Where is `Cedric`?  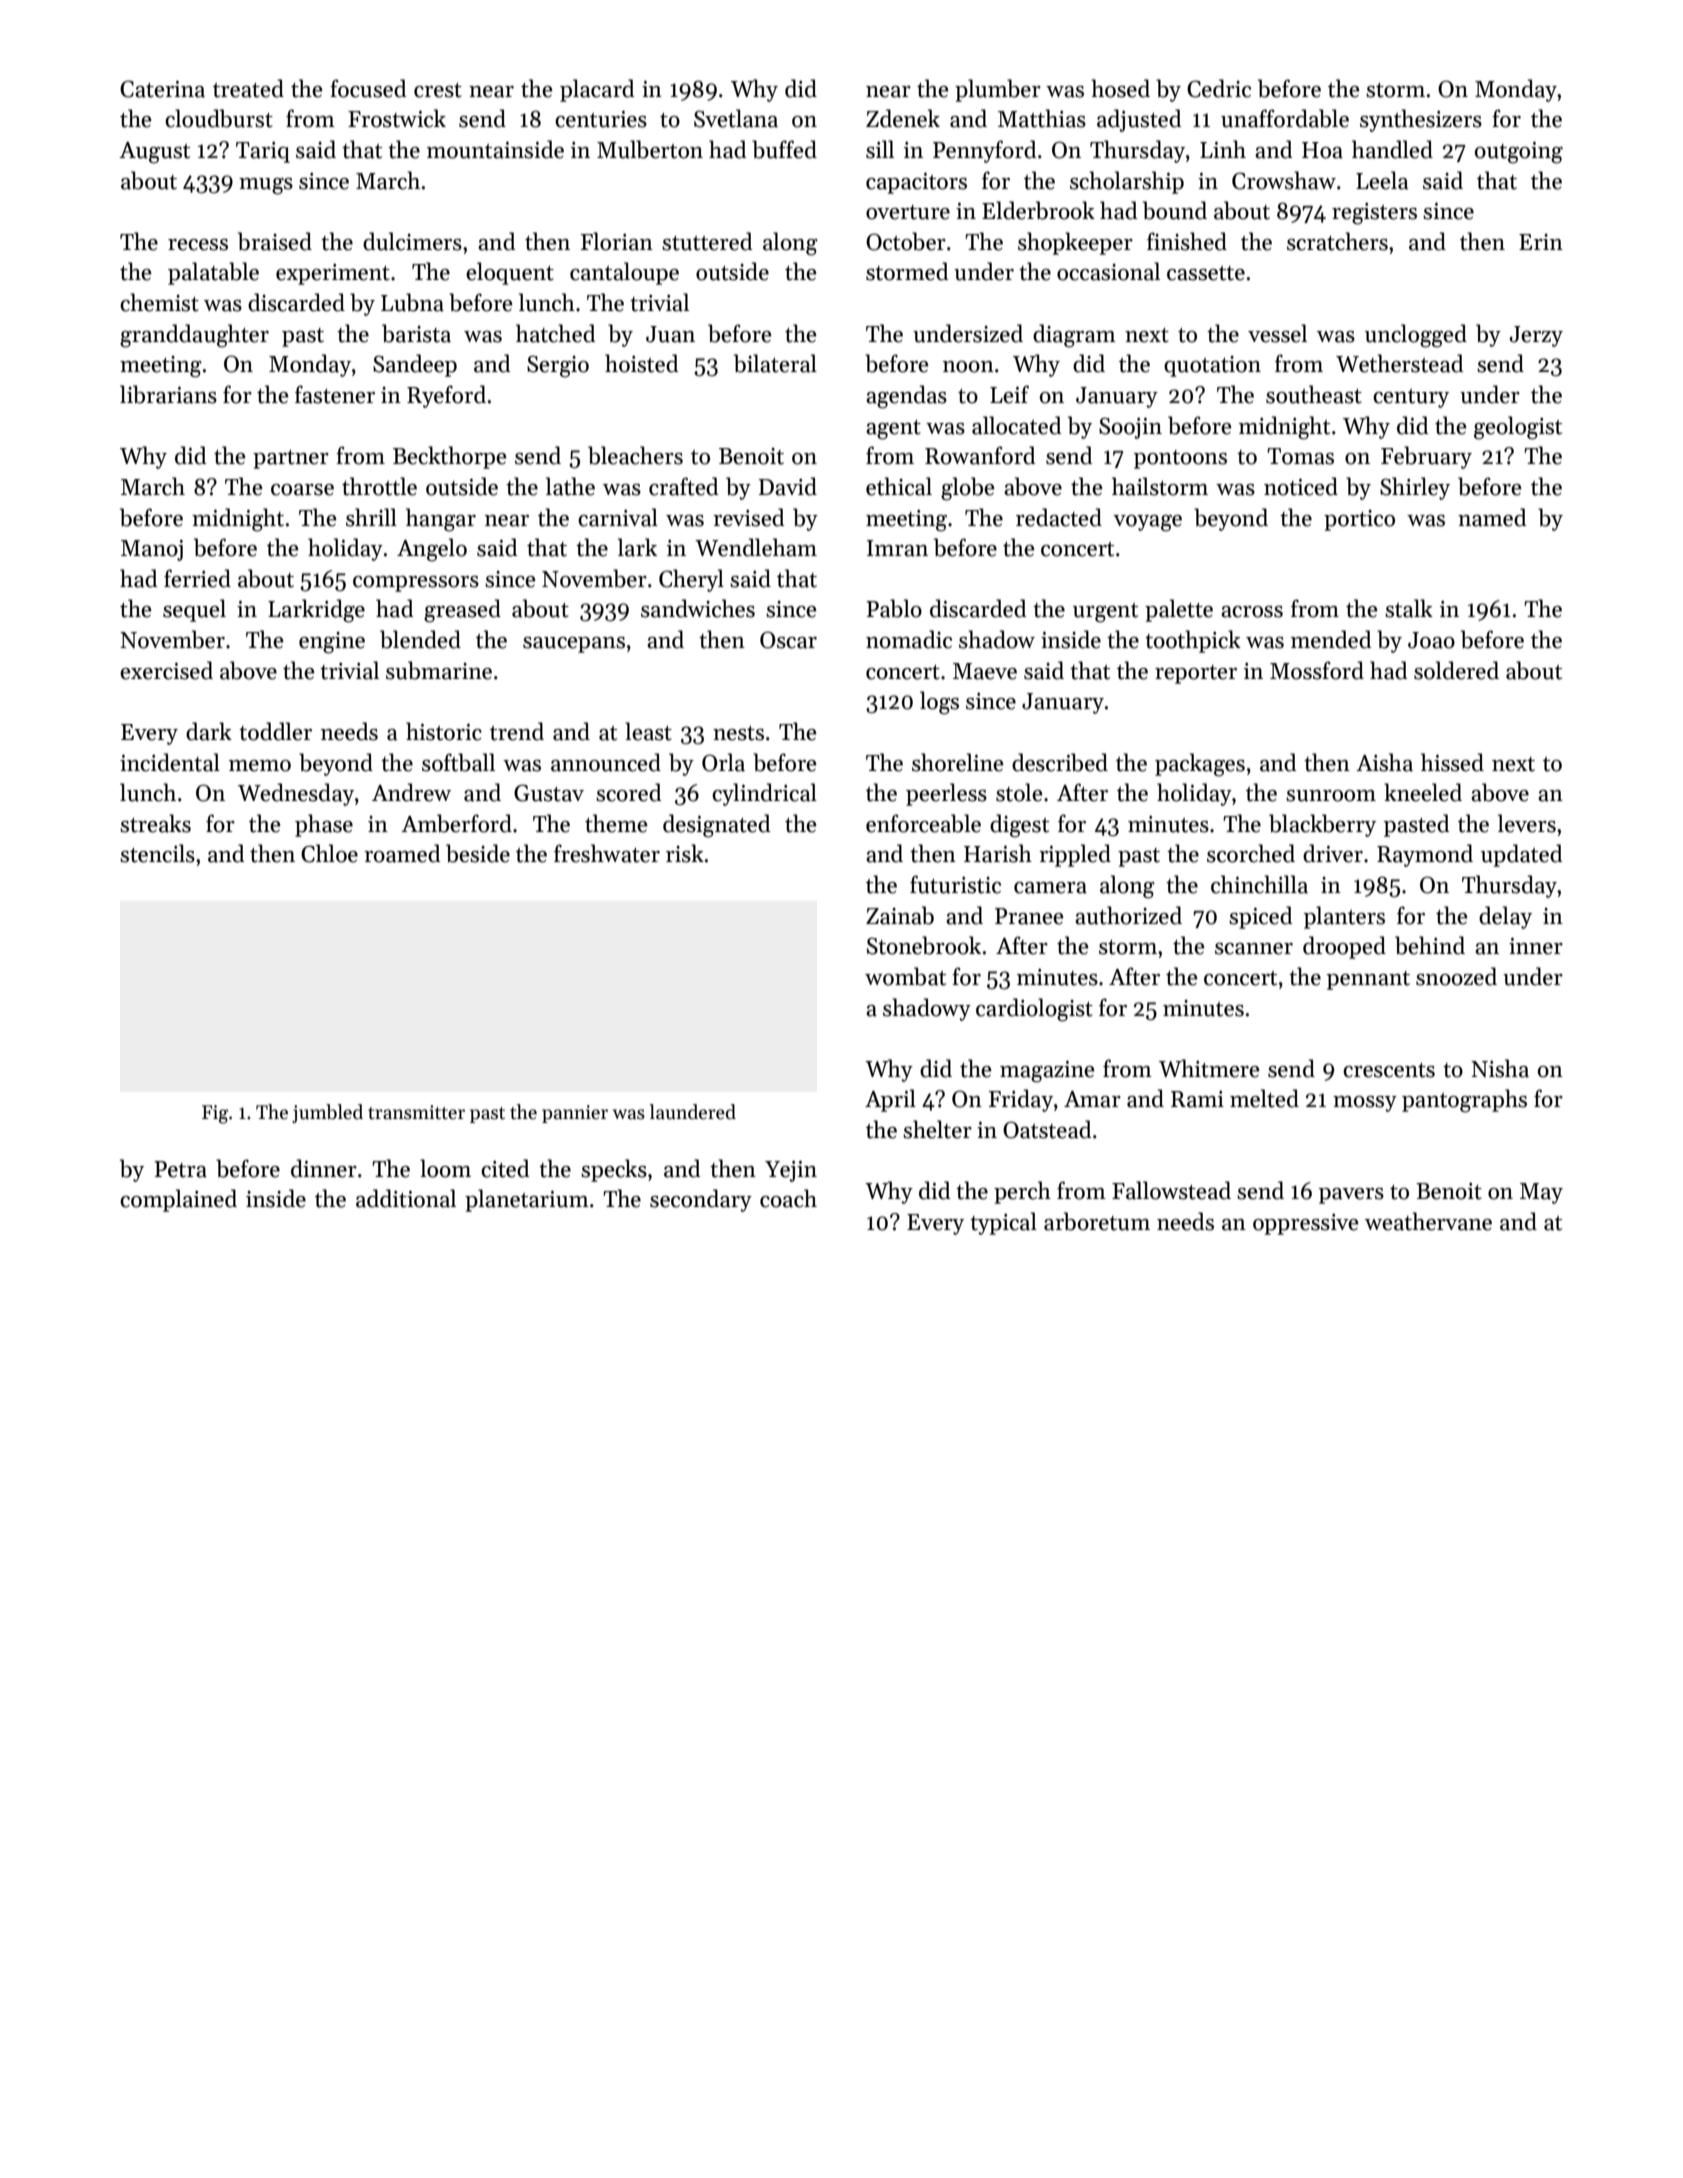
Cedric is located at coordinates (1219, 88).
